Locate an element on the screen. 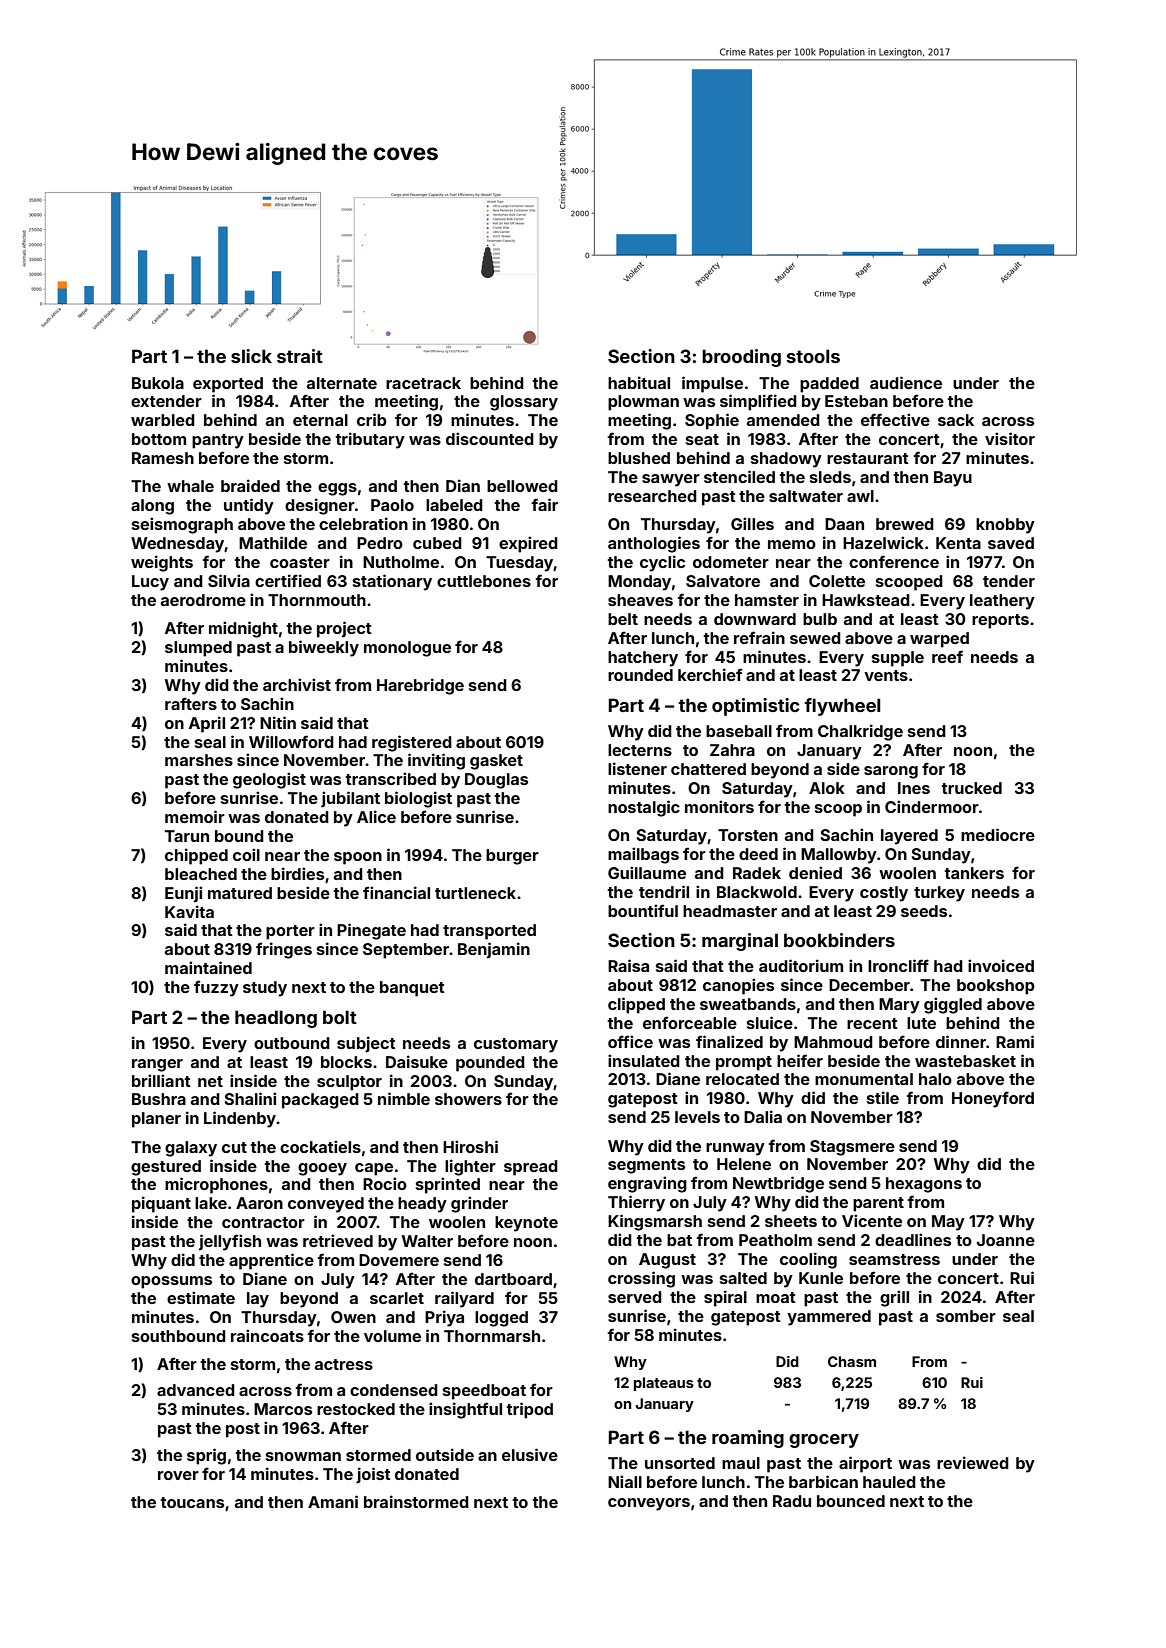 The width and height of the screenshot is (1166, 1648). costly is located at coordinates (884, 894).
